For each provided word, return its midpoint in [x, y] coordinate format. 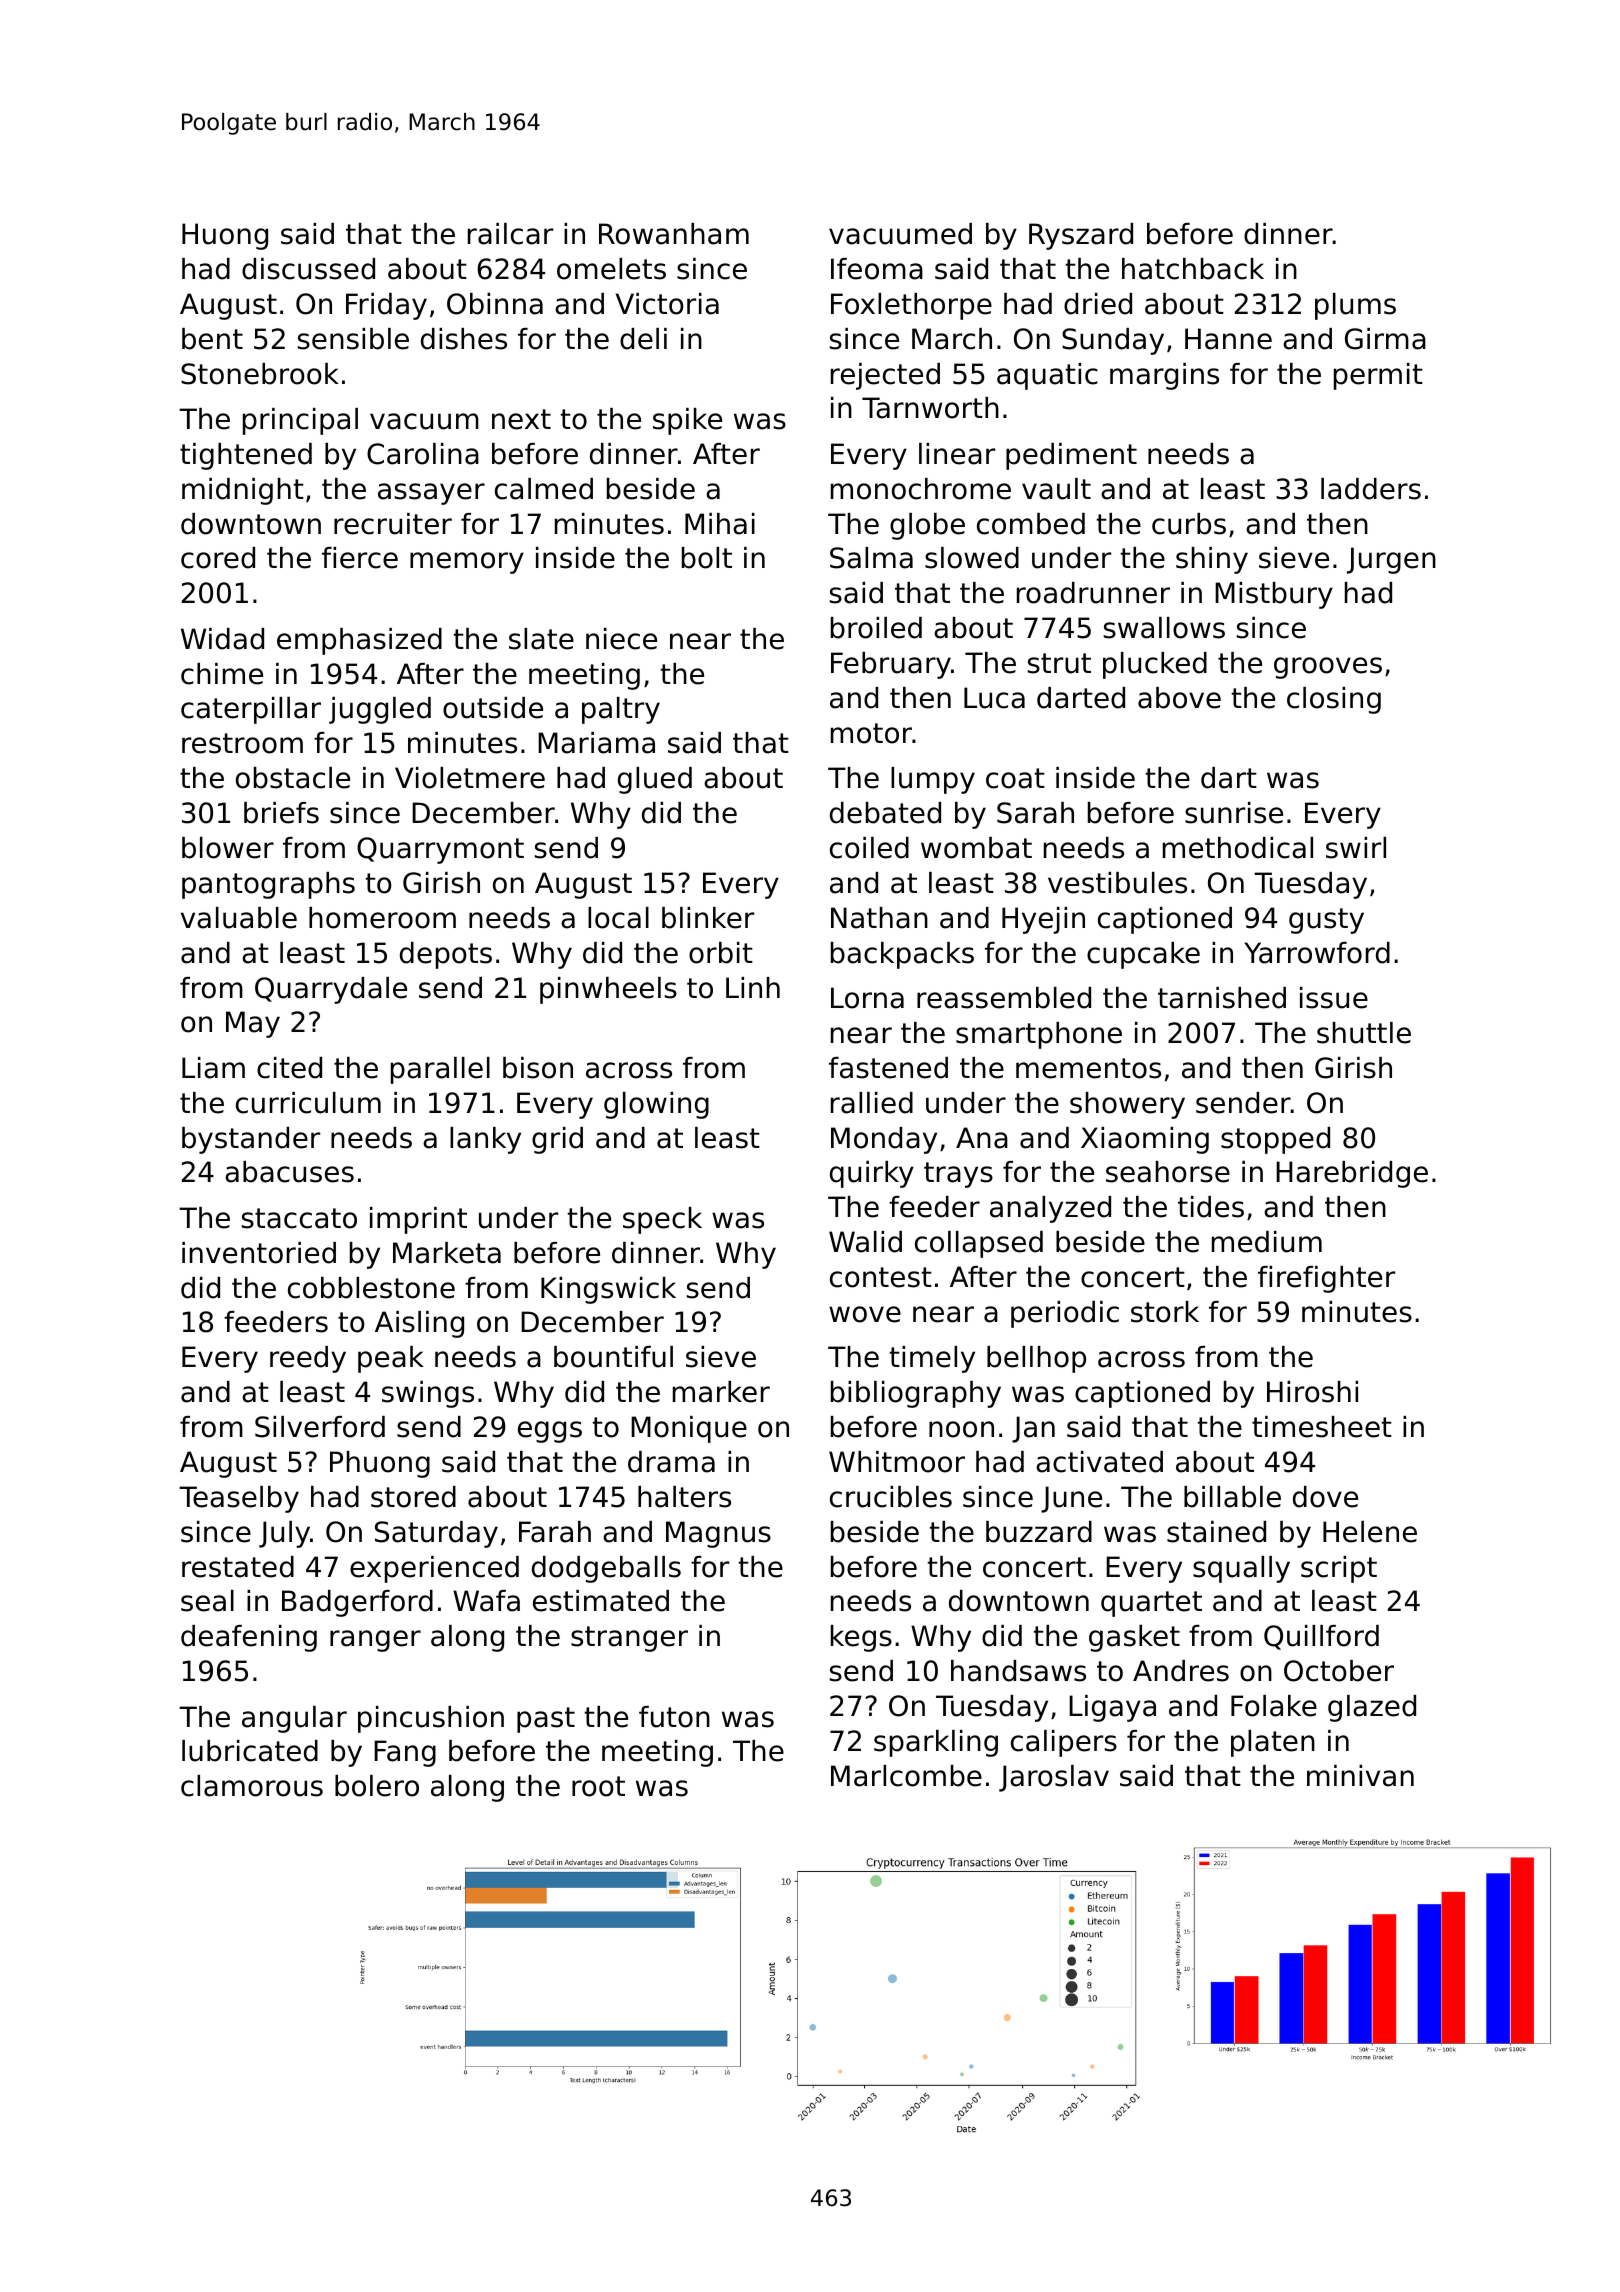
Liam [213, 1068]
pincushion [431, 1719]
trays [958, 1175]
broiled [876, 628]
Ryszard [1081, 236]
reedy [308, 1359]
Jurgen [1391, 560]
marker [721, 1392]
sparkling [936, 1743]
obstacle [293, 778]
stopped [1275, 1140]
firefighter [1326, 1279]
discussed [308, 269]
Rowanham [674, 234]
